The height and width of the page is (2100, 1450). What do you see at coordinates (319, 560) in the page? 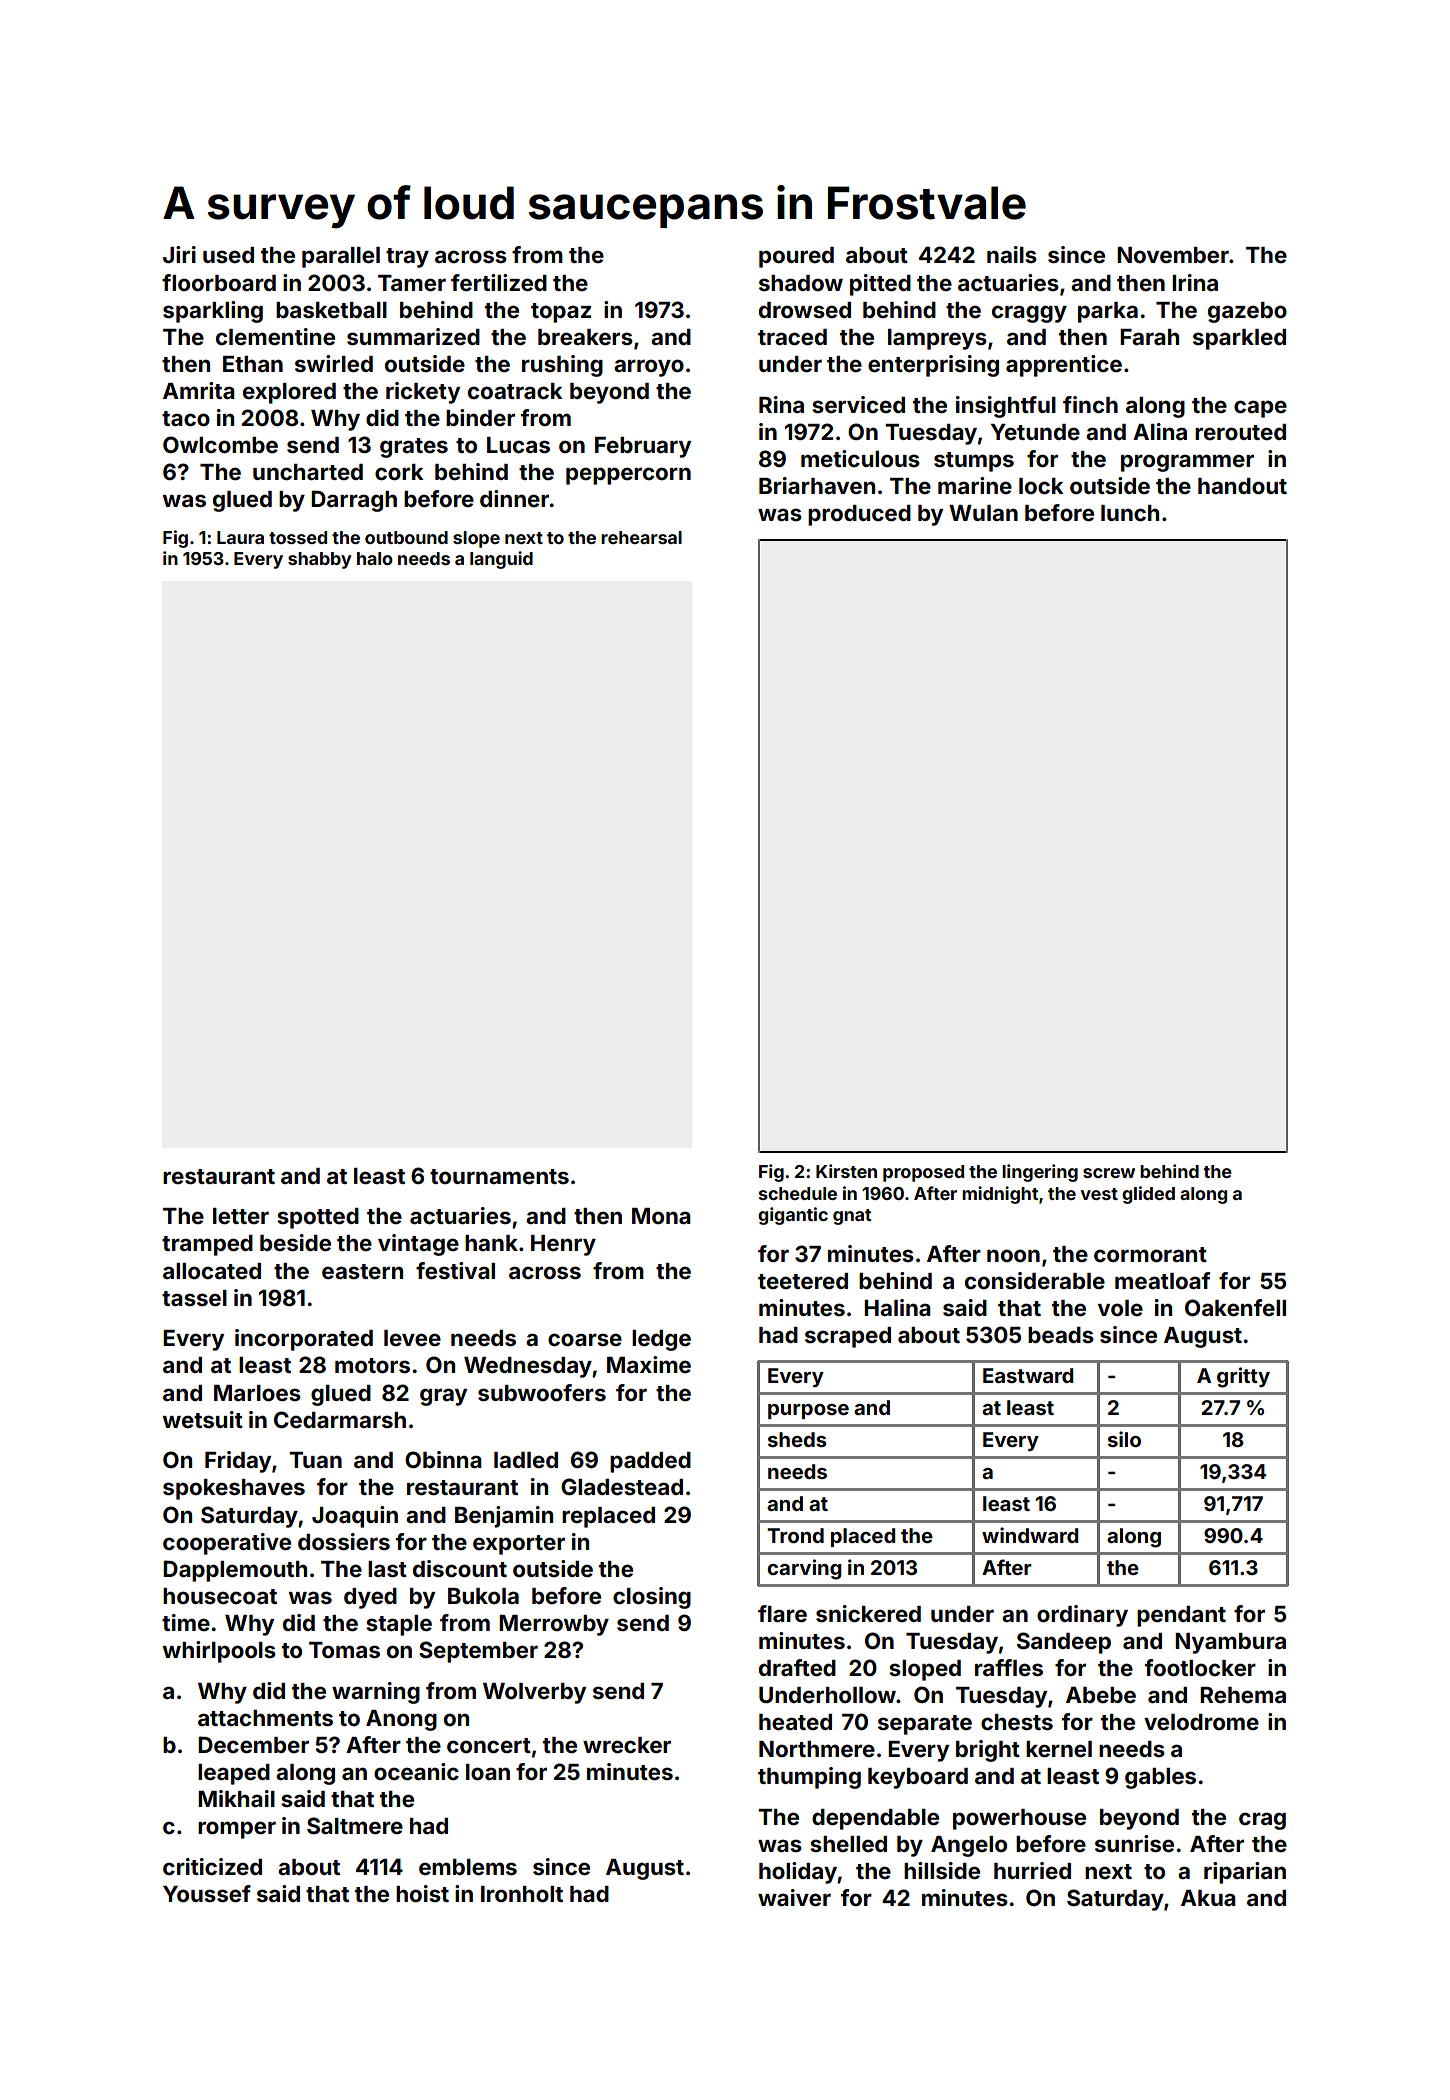
I see `shabby` at bounding box center [319, 560].
